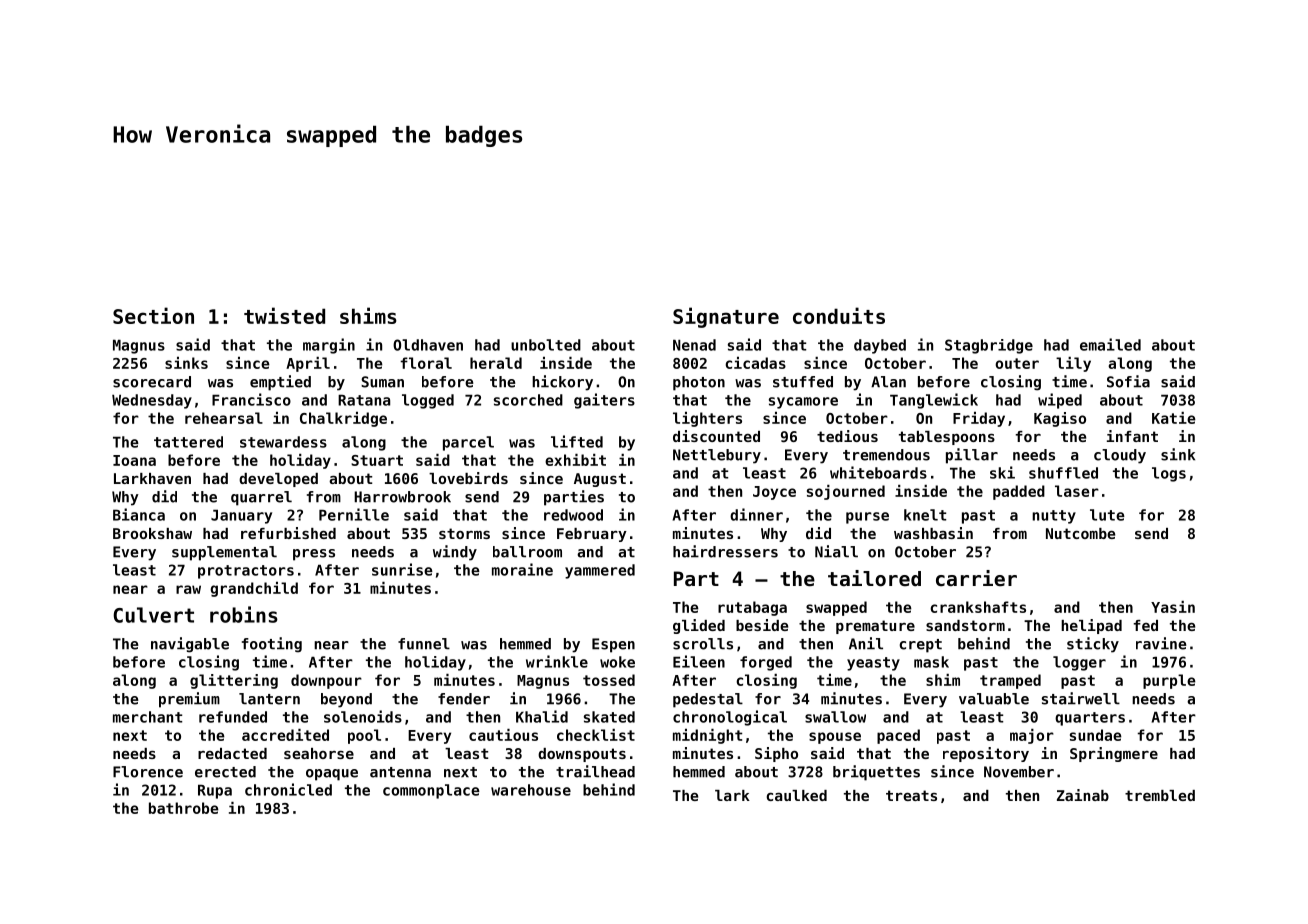 This document has height=924, width=1308. Describe the element at coordinates (278, 480) in the document. I see `developed` at that location.
